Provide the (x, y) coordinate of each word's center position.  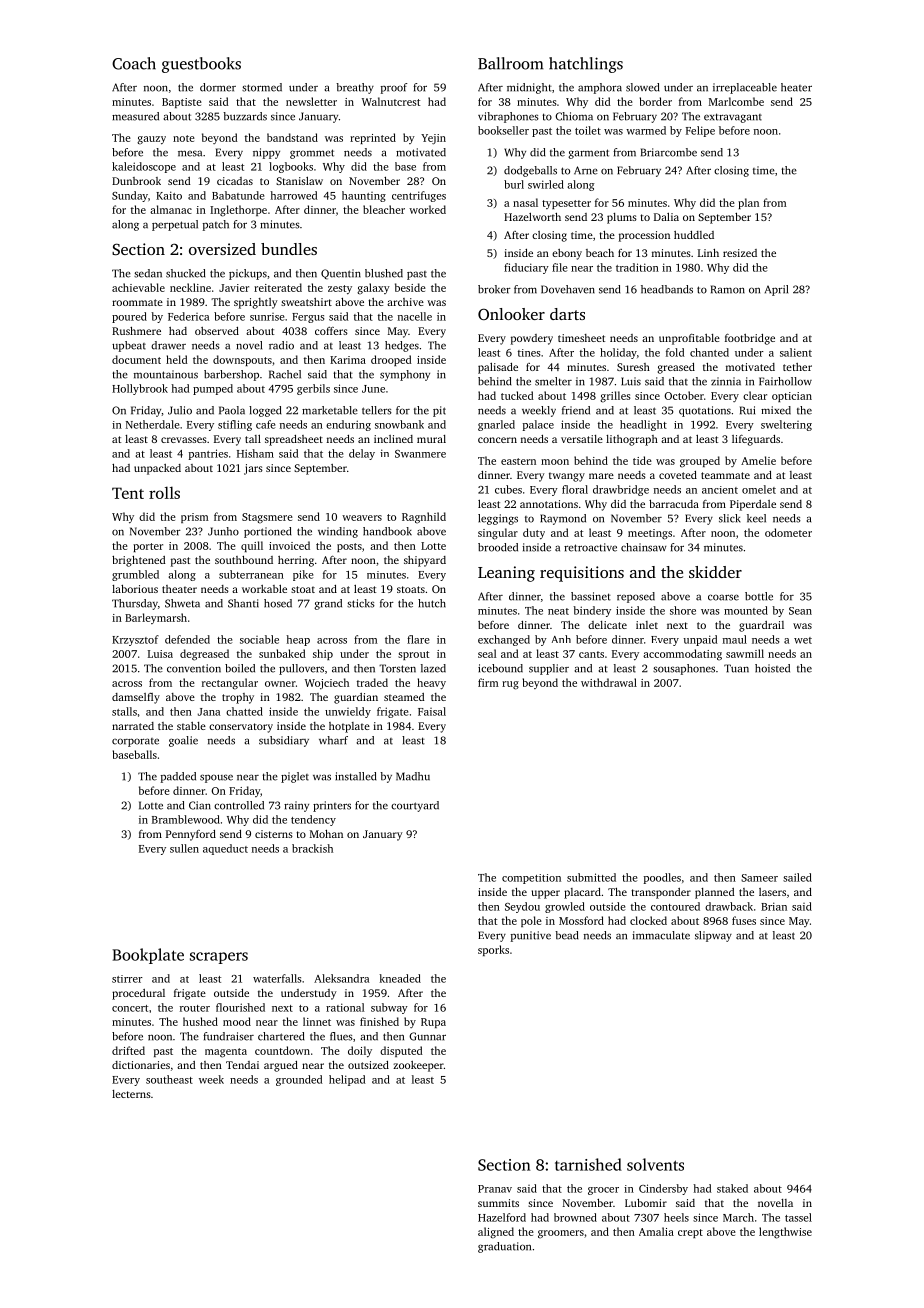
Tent (128, 493)
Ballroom (510, 63)
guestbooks (201, 65)
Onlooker (511, 314)
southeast (169, 1079)
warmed (646, 130)
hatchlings (586, 65)
